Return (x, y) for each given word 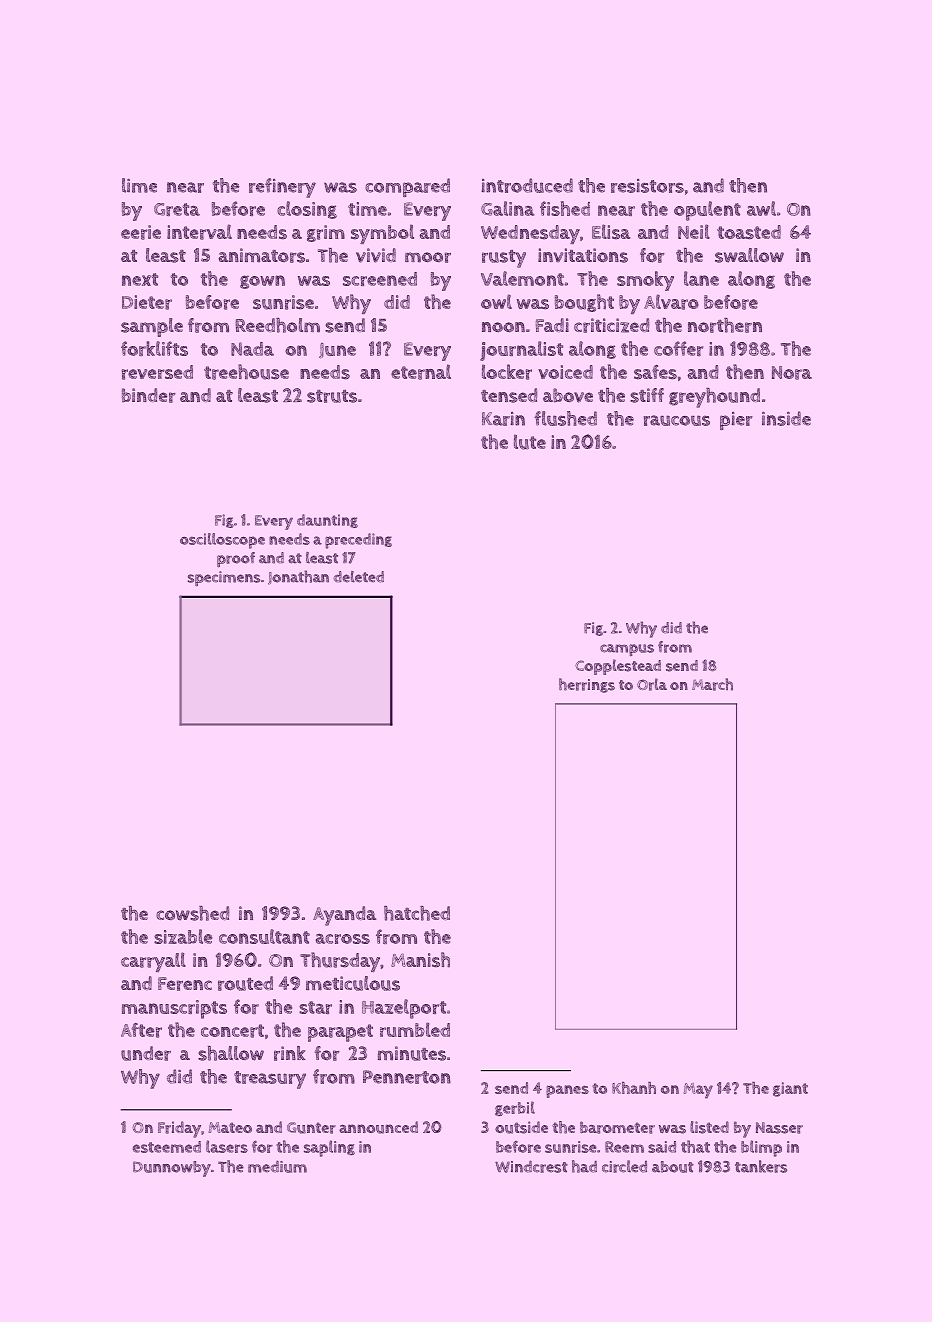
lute (530, 442)
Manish (420, 959)
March (712, 684)
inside (786, 418)
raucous (677, 420)
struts (332, 396)
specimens (224, 578)
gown (262, 282)
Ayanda (344, 916)
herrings (587, 685)
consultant (264, 936)
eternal (421, 372)
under (146, 1053)
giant (790, 1089)
